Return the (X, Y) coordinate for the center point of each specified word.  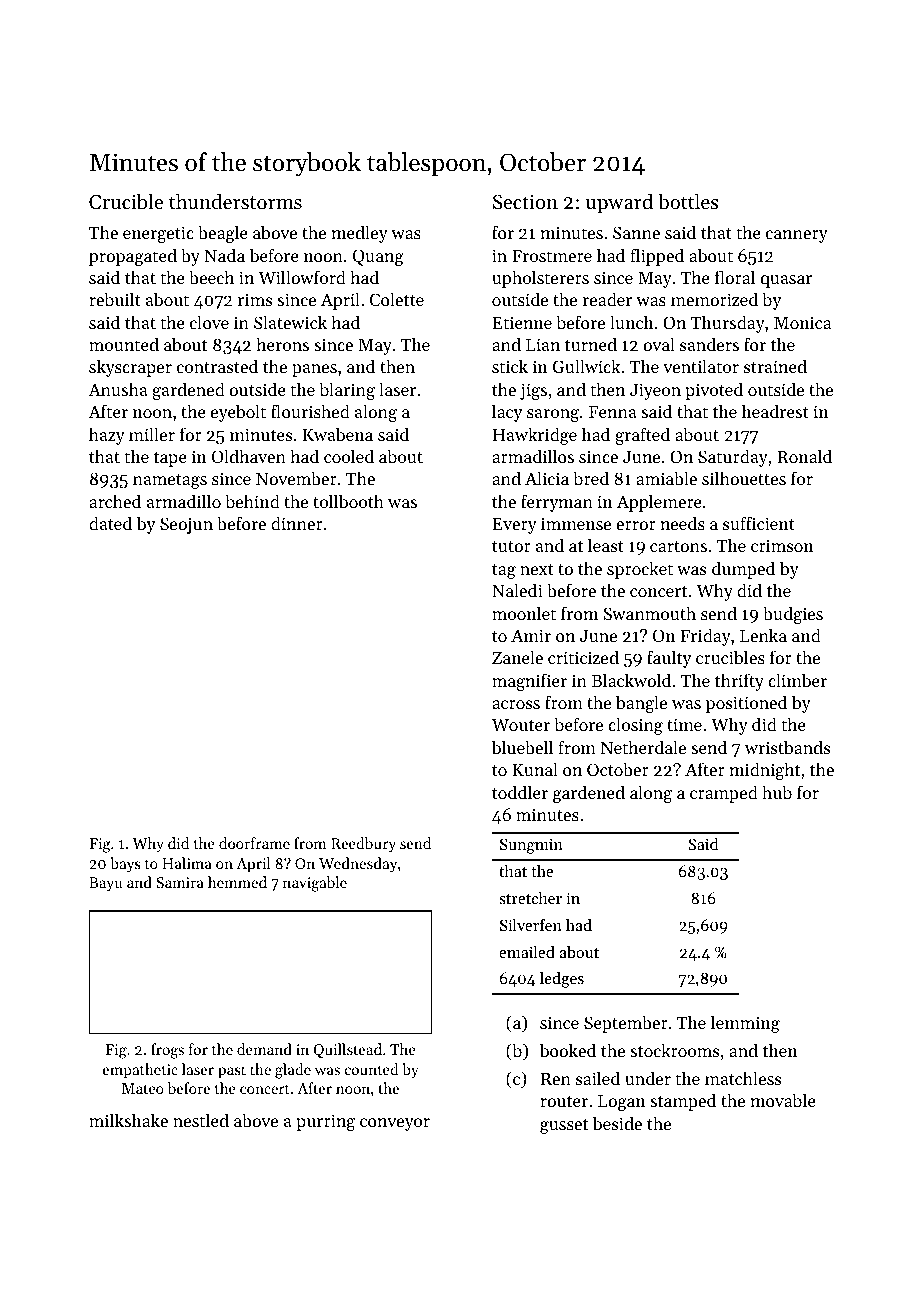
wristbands (787, 747)
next (537, 569)
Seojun (186, 525)
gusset (564, 1126)
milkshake (128, 1120)
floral (735, 277)
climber (797, 680)
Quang (378, 257)
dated (110, 523)
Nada (224, 255)
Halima (187, 863)
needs (682, 523)
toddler (520, 792)
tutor (511, 546)
